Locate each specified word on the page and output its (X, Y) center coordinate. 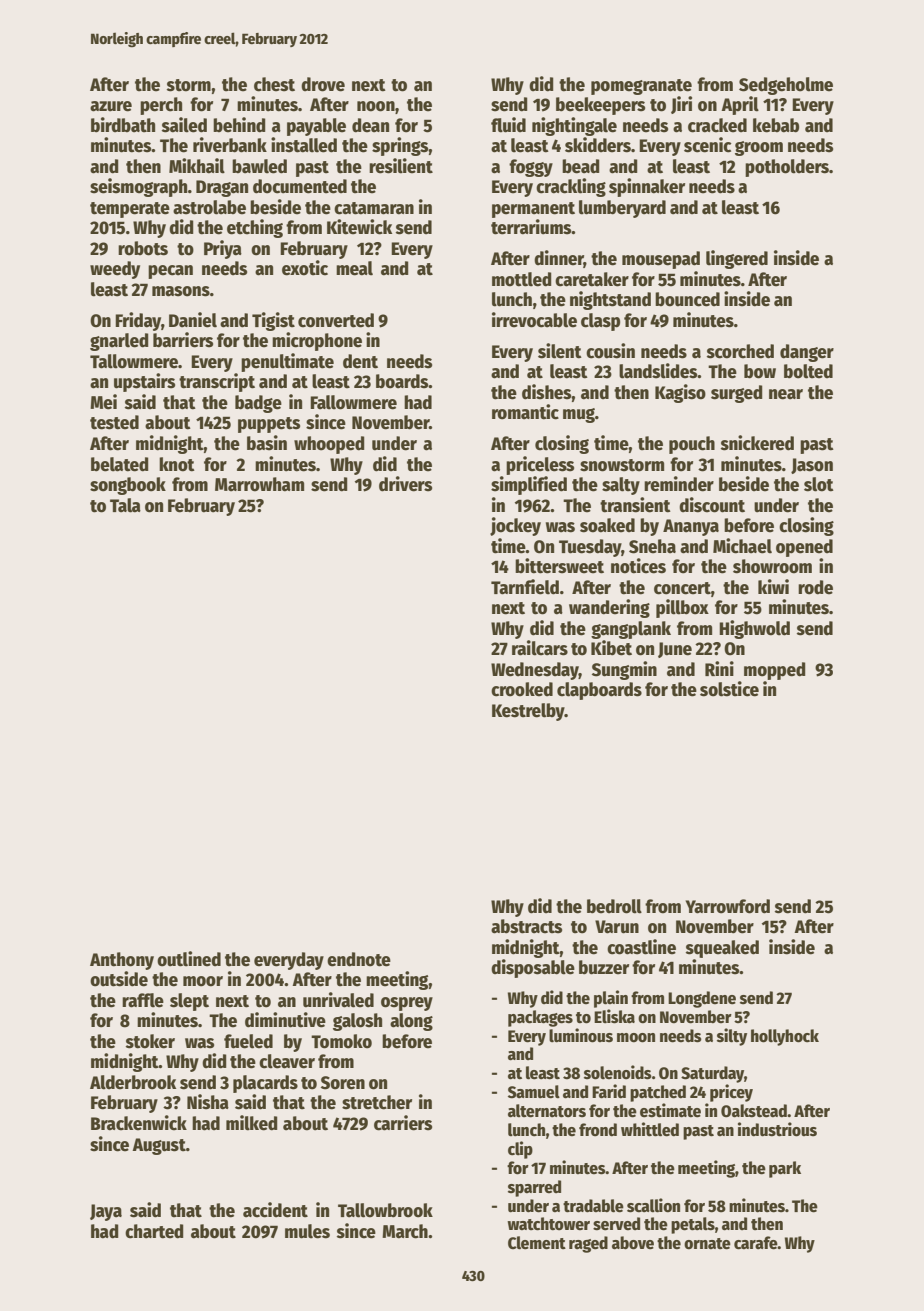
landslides (658, 371)
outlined (189, 959)
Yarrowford (727, 906)
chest (274, 84)
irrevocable (534, 320)
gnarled (119, 342)
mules (307, 1231)
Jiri (681, 105)
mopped (775, 671)
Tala (125, 505)
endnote (359, 959)
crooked (522, 689)
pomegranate (641, 87)
